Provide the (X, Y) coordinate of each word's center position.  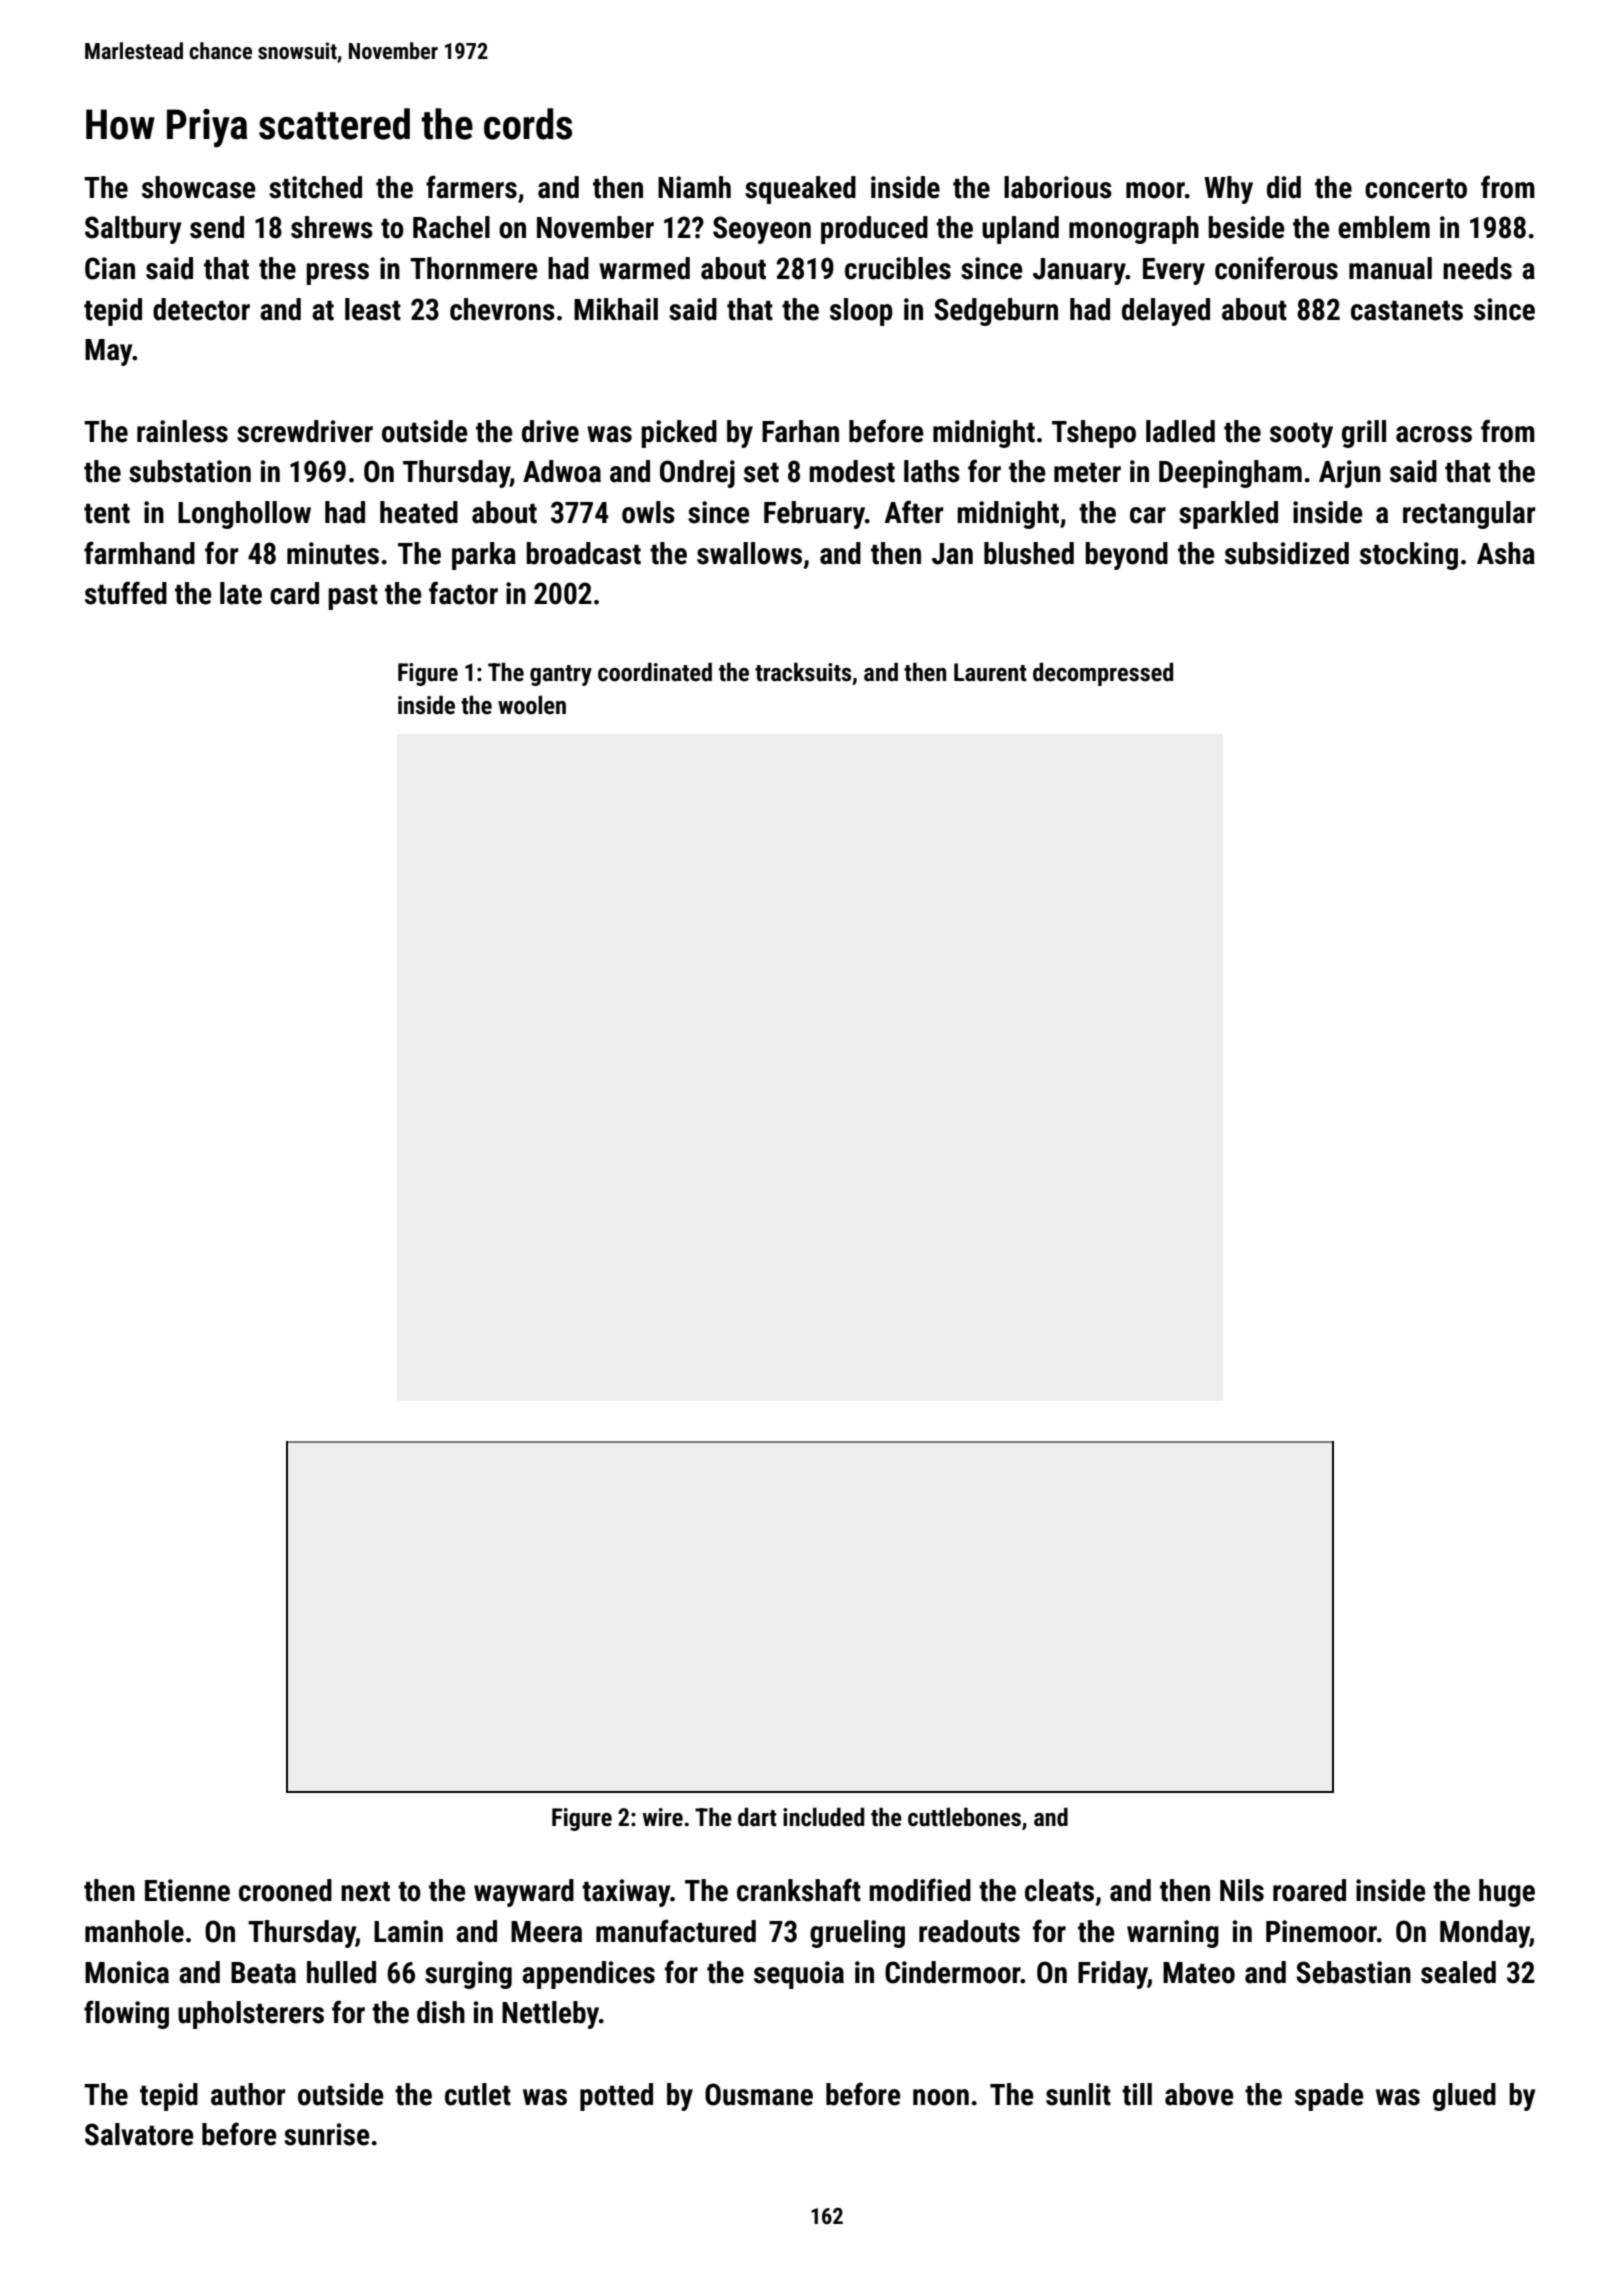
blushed (1029, 553)
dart (757, 1817)
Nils (1242, 1890)
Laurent (990, 672)
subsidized (1287, 553)
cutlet (478, 2094)
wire (663, 1817)
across (1434, 434)
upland (1020, 230)
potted (616, 2097)
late (241, 593)
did (1284, 187)
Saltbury (133, 230)
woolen (532, 705)
